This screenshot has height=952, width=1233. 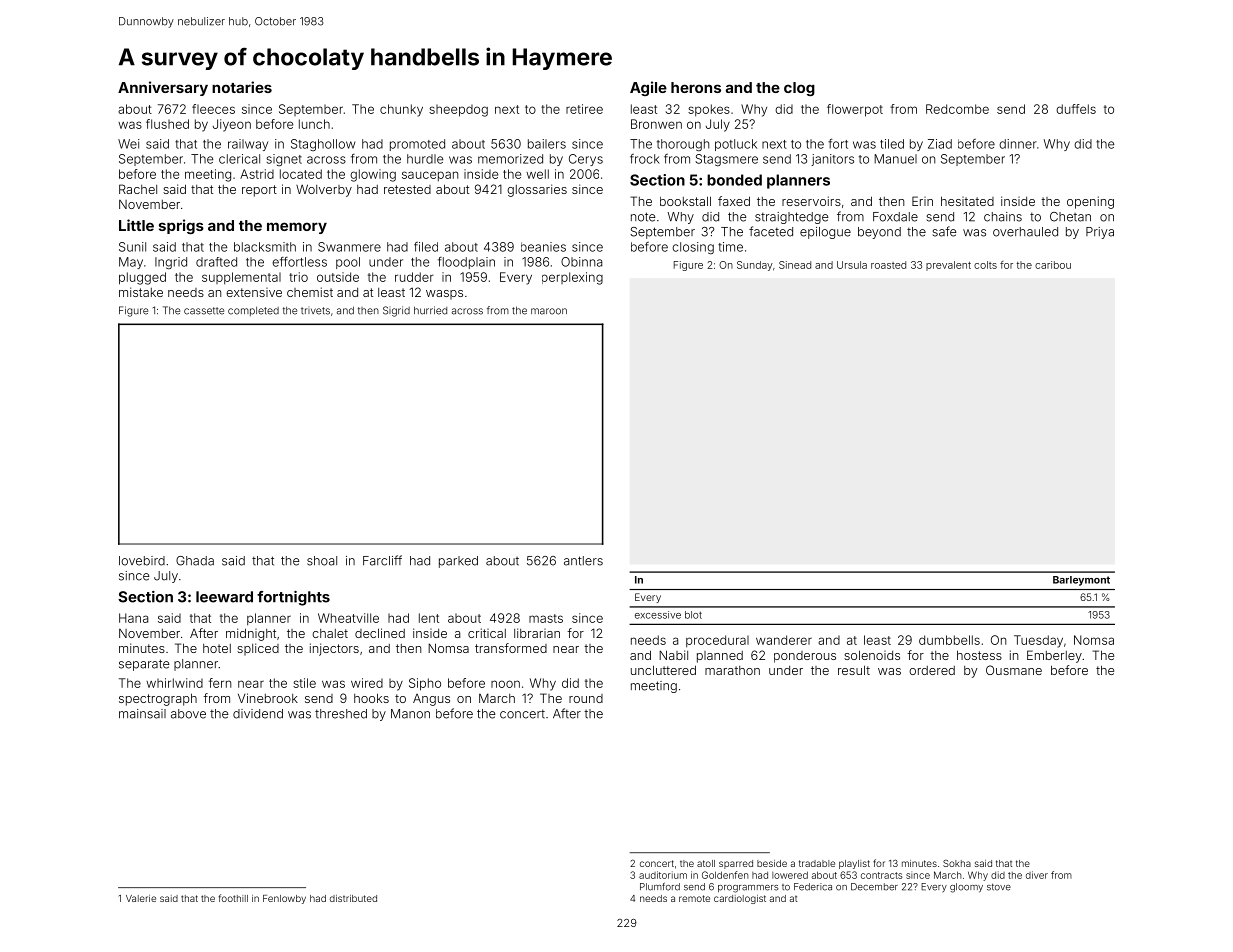 What do you see at coordinates (163, 88) in the screenshot?
I see `Anniversary` at bounding box center [163, 88].
